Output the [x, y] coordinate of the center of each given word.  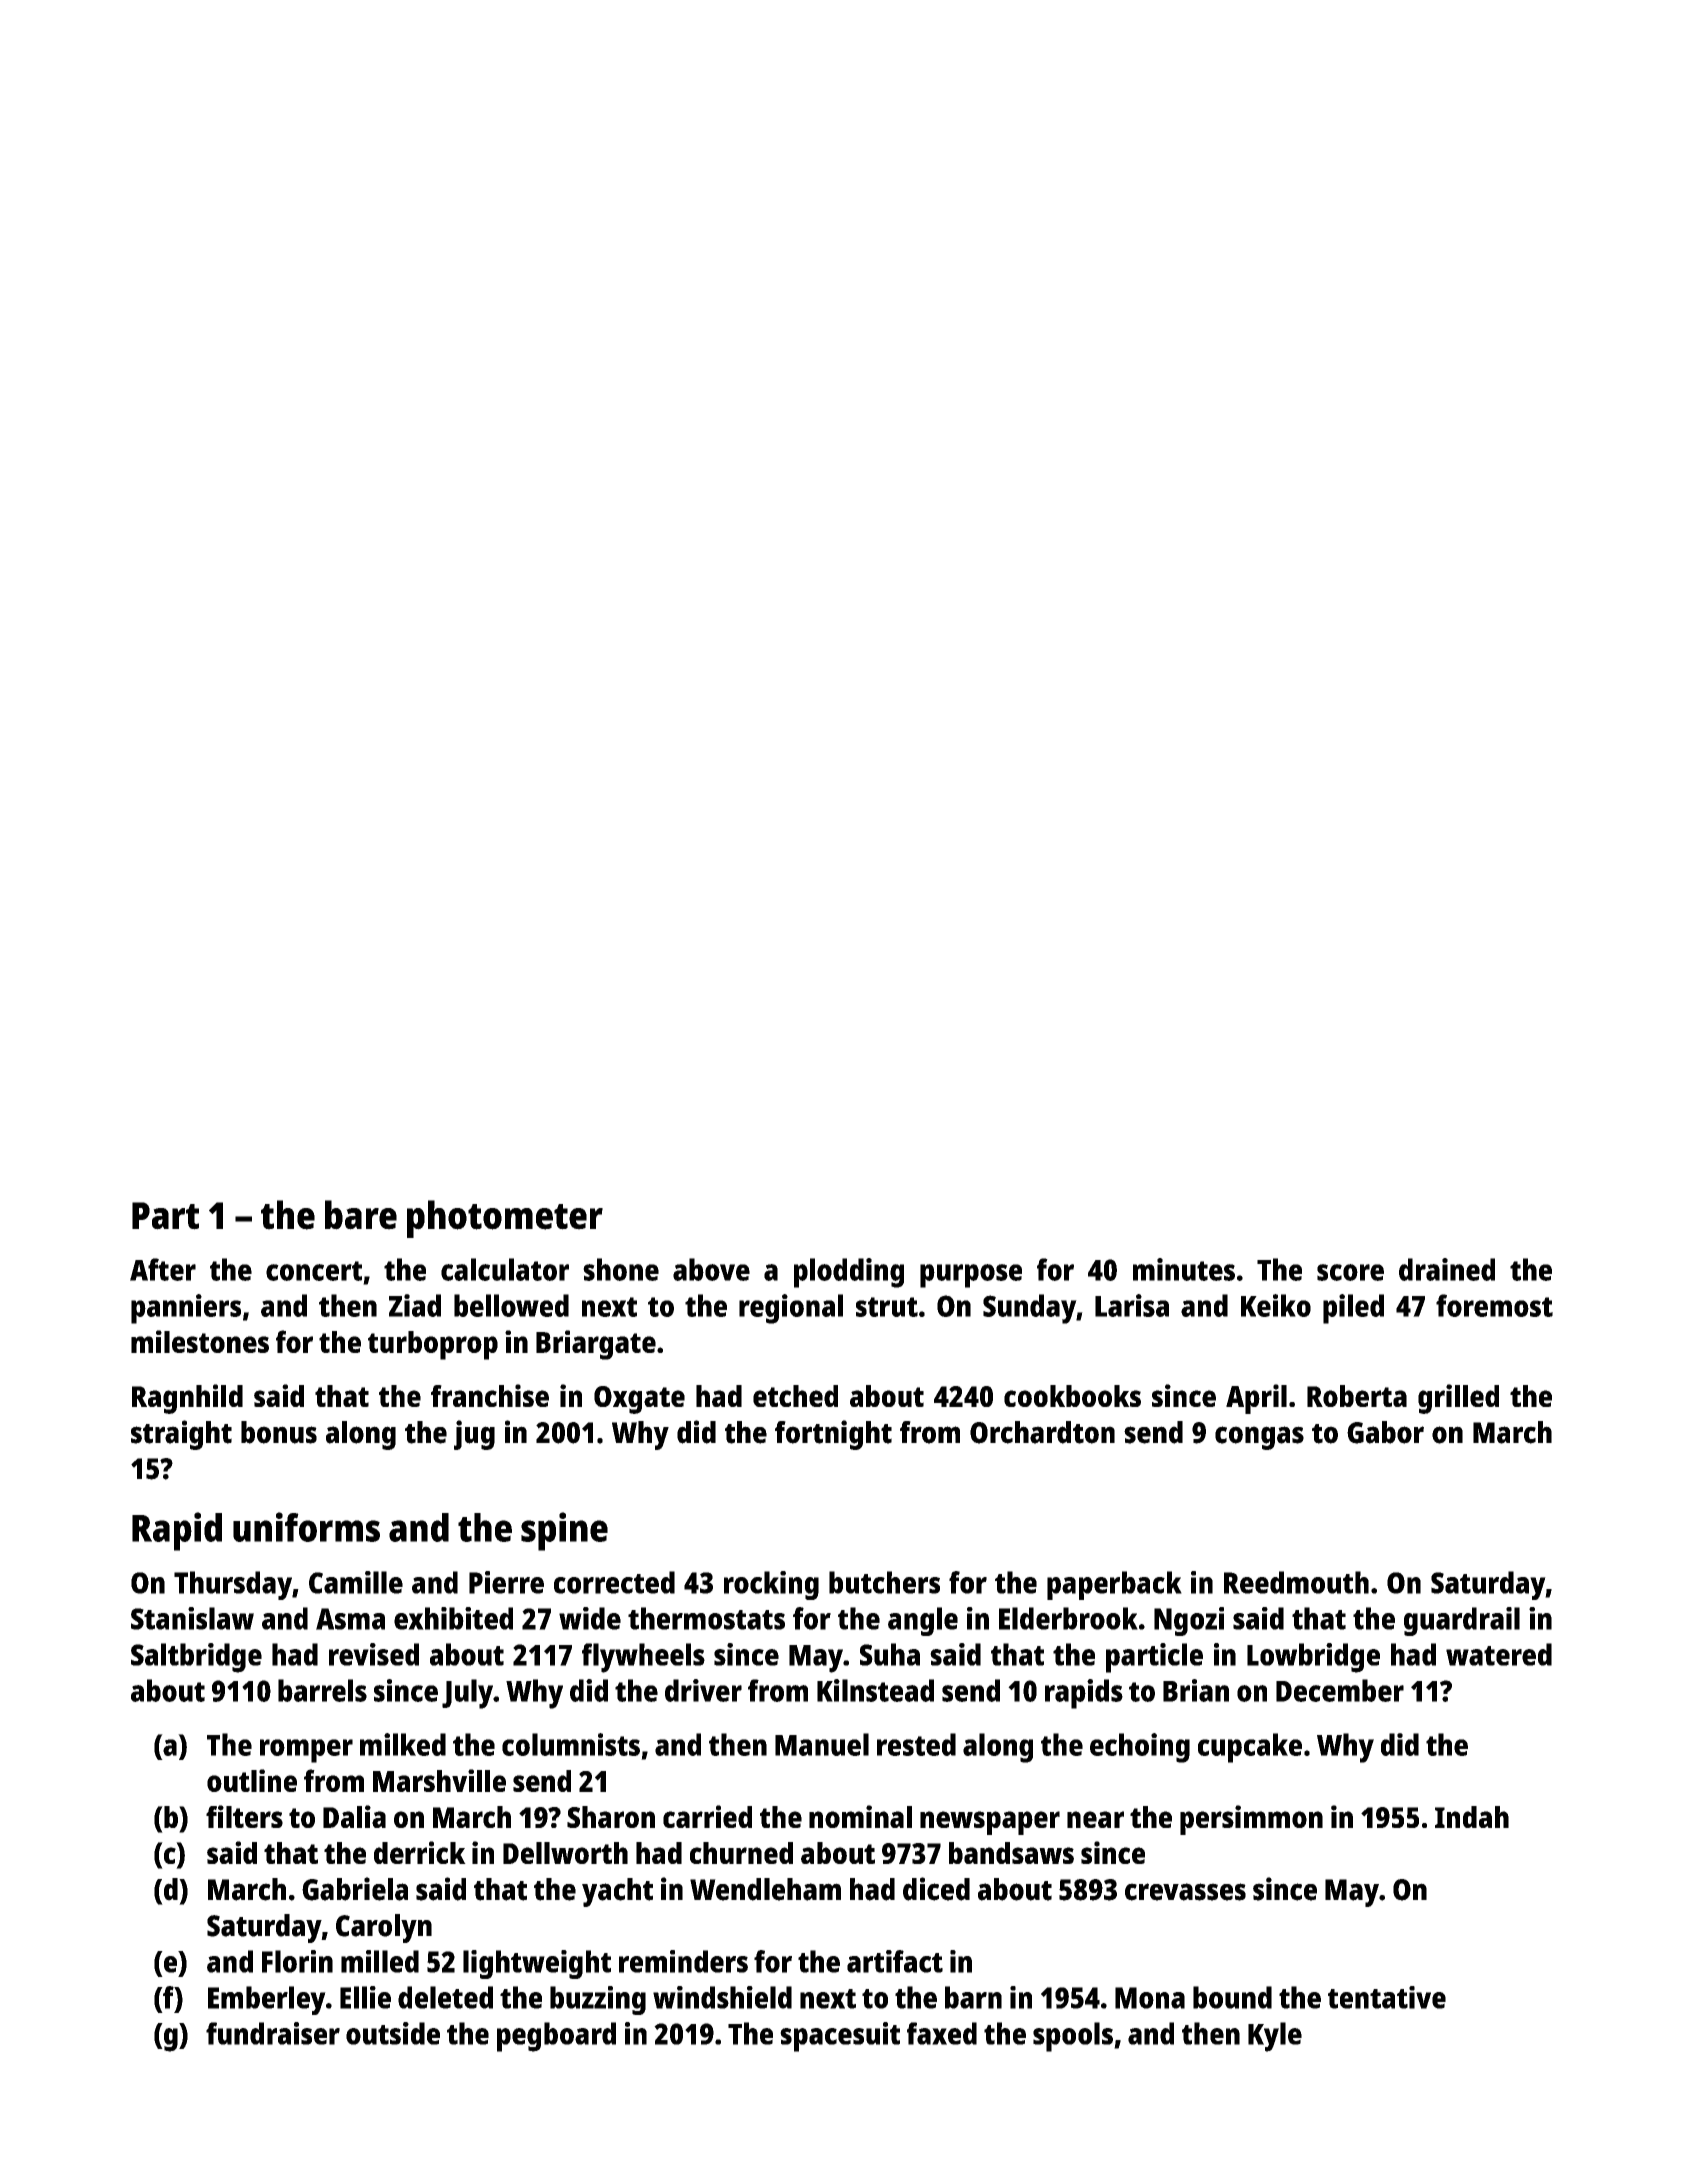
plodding [849, 1273]
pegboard [556, 2037]
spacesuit [840, 2037]
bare [361, 1215]
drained [1447, 1269]
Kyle [1275, 2037]
